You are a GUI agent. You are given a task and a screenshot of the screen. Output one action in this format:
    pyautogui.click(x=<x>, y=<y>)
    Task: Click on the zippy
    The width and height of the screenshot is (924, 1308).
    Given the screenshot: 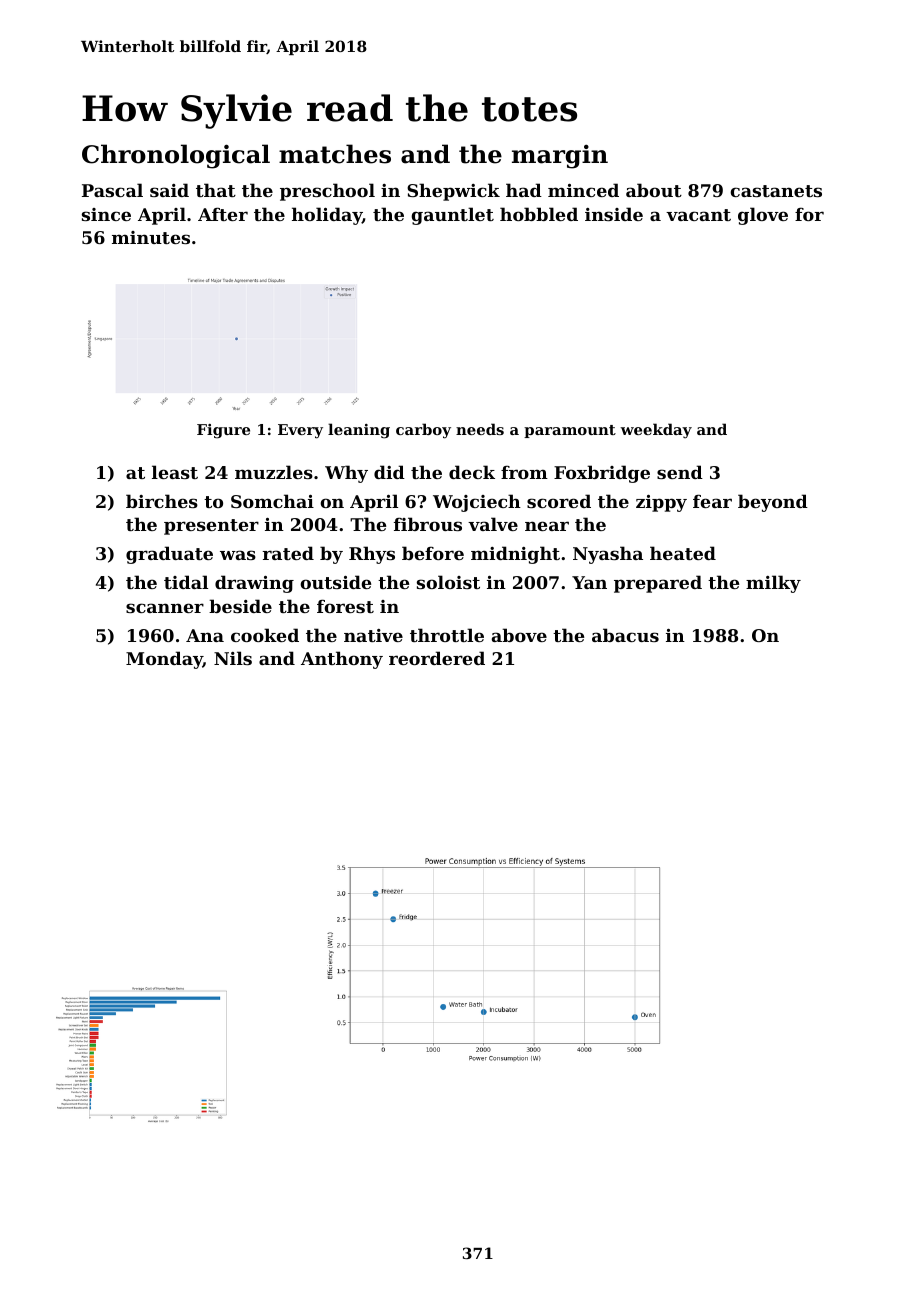 What is the action you would take?
    pyautogui.click(x=661, y=503)
